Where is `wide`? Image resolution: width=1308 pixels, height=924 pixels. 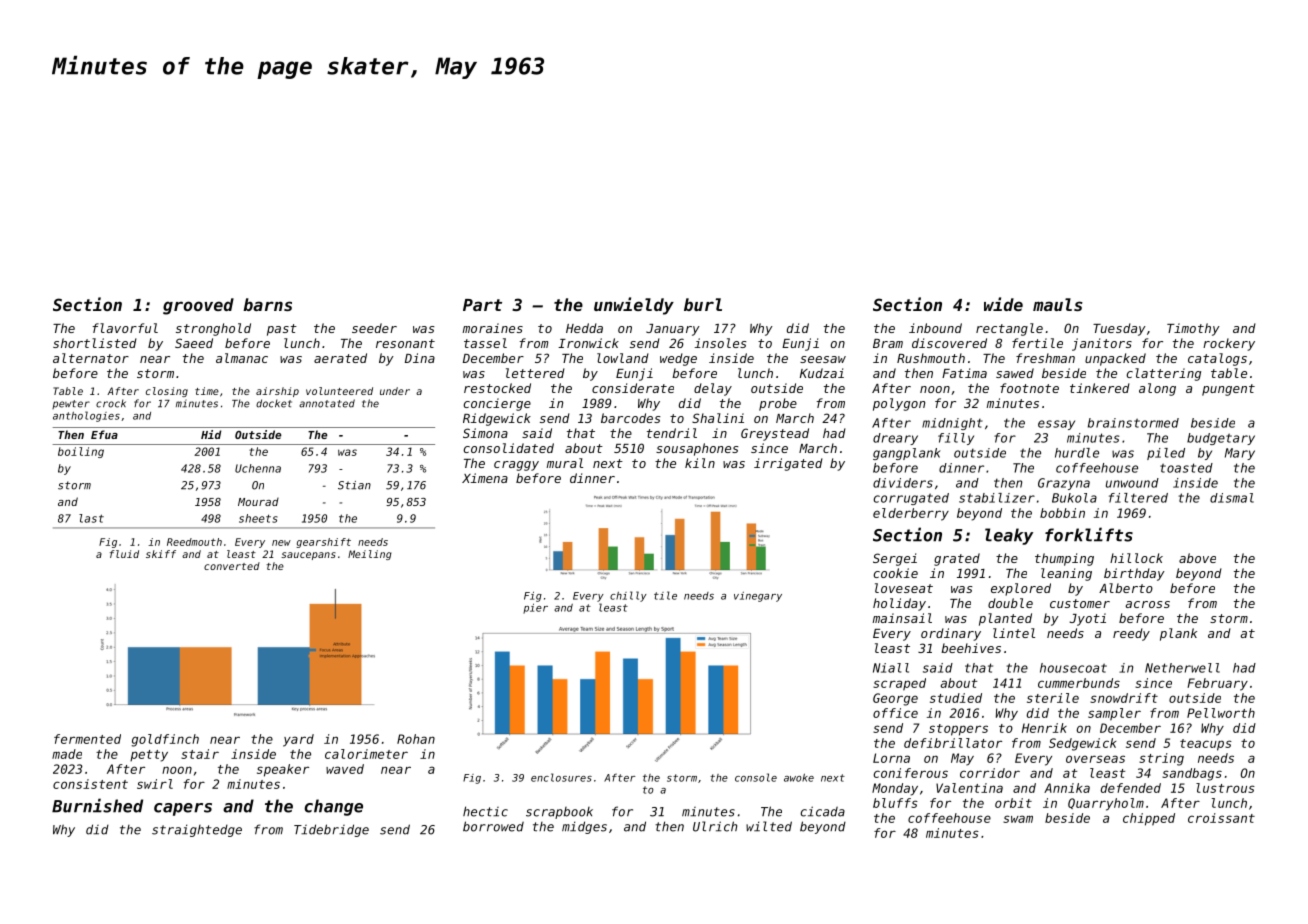 wide is located at coordinates (1003, 304).
